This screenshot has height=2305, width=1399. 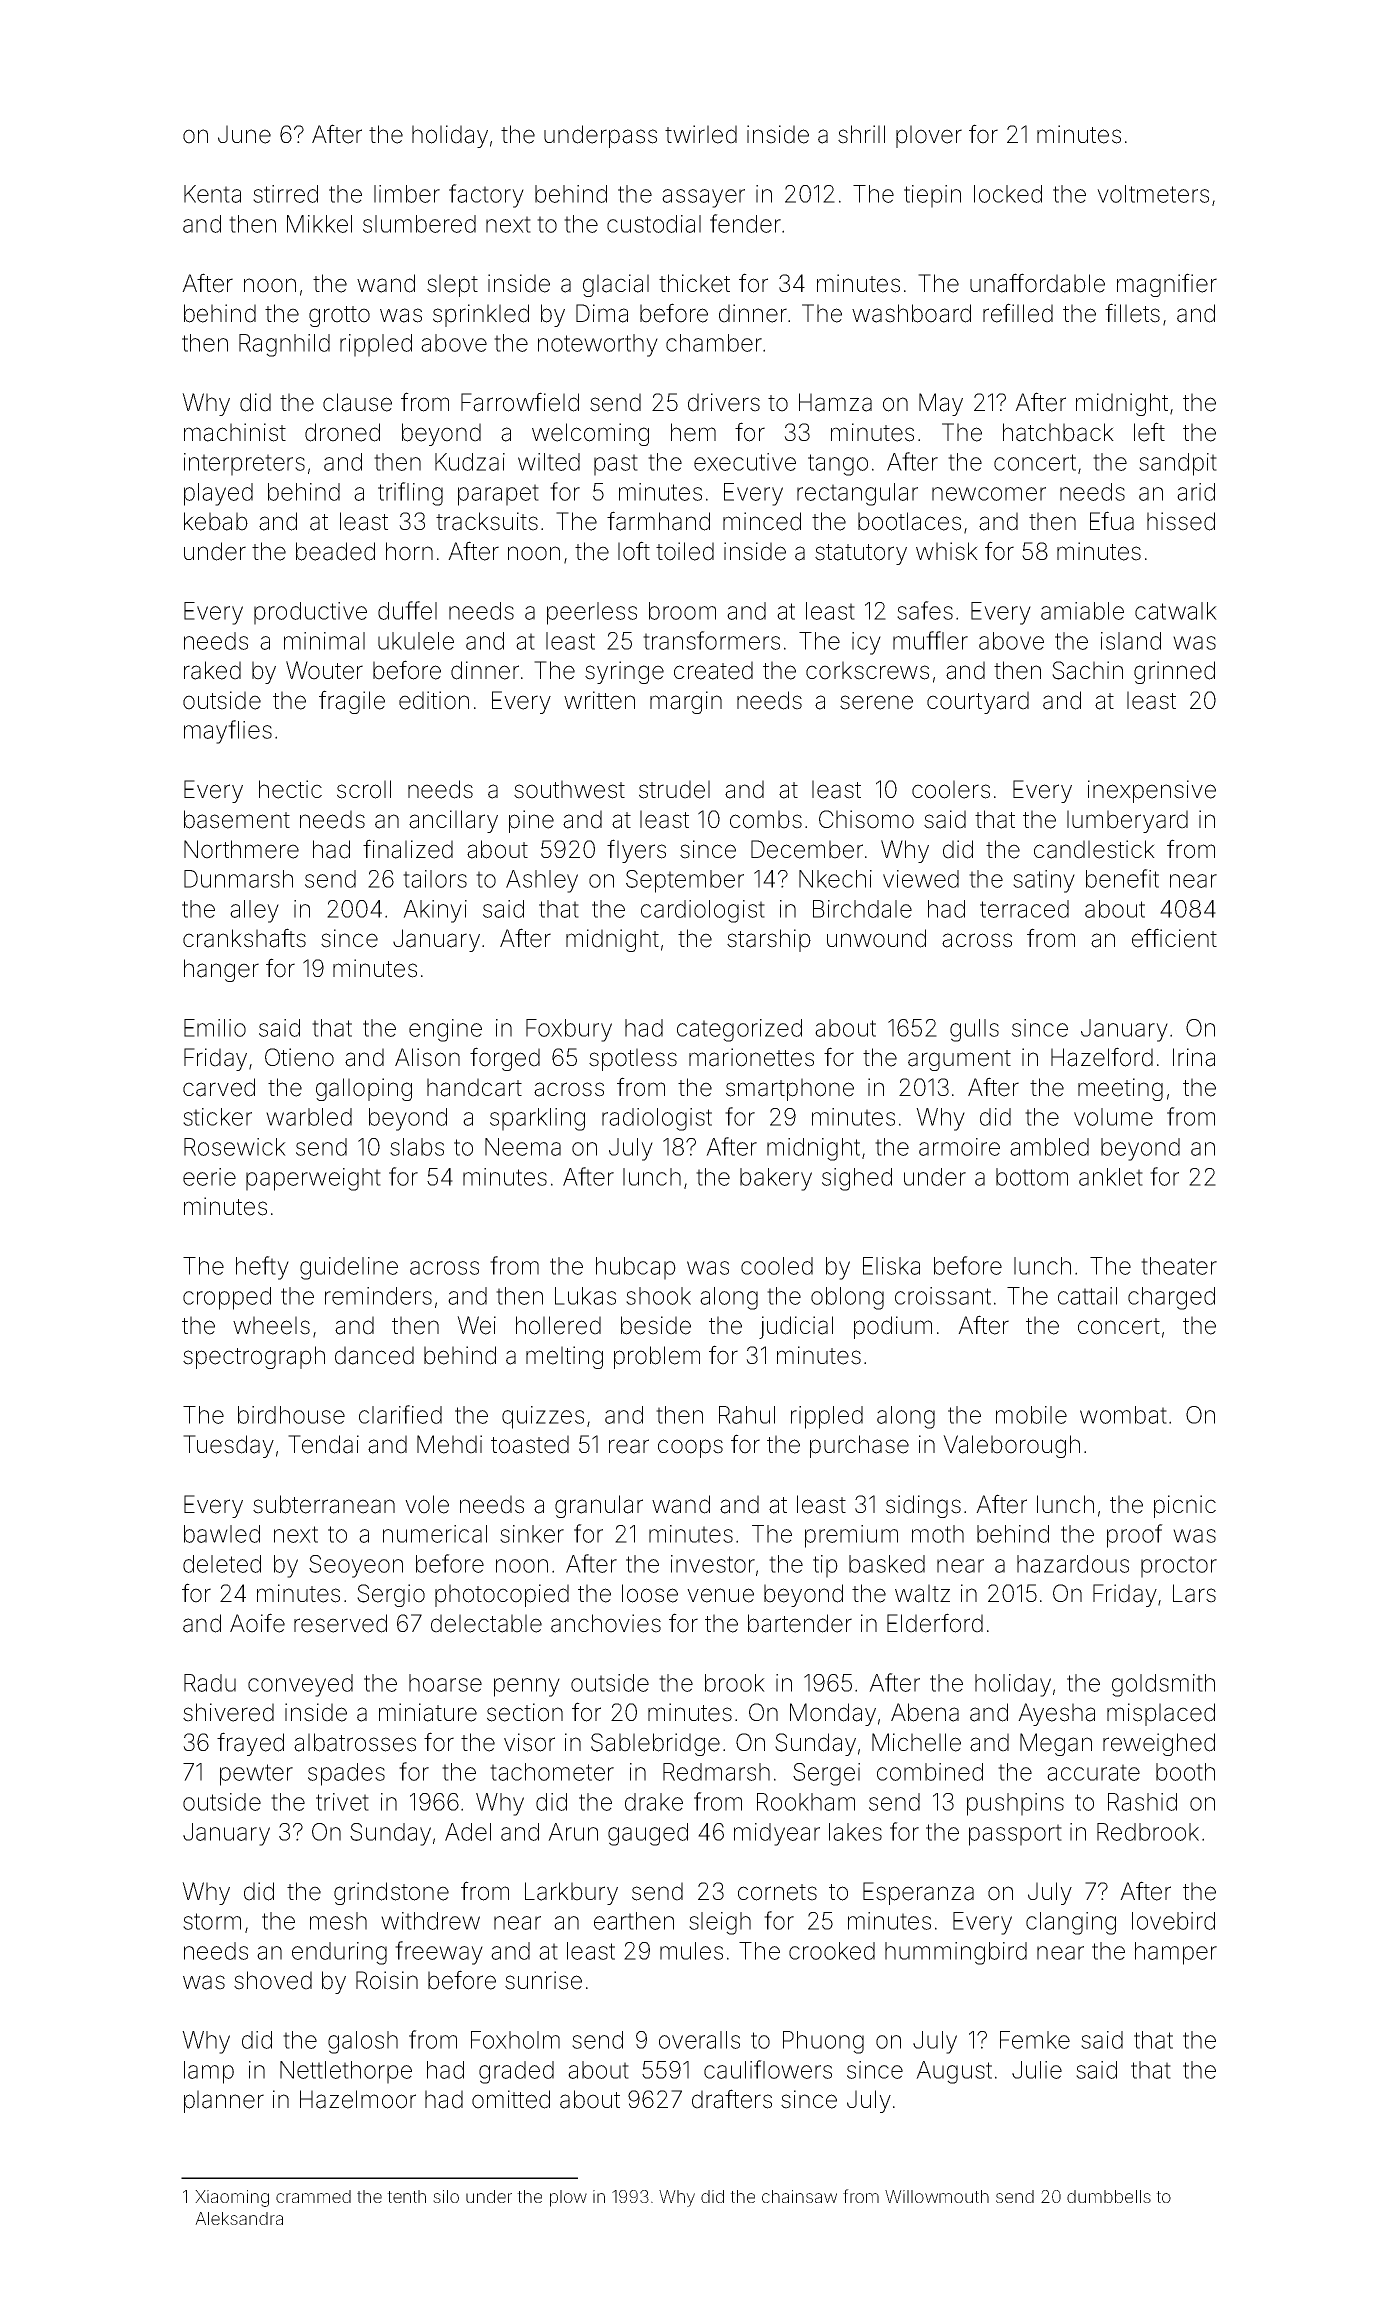 What do you see at coordinates (932, 196) in the screenshot?
I see `tiepin` at bounding box center [932, 196].
